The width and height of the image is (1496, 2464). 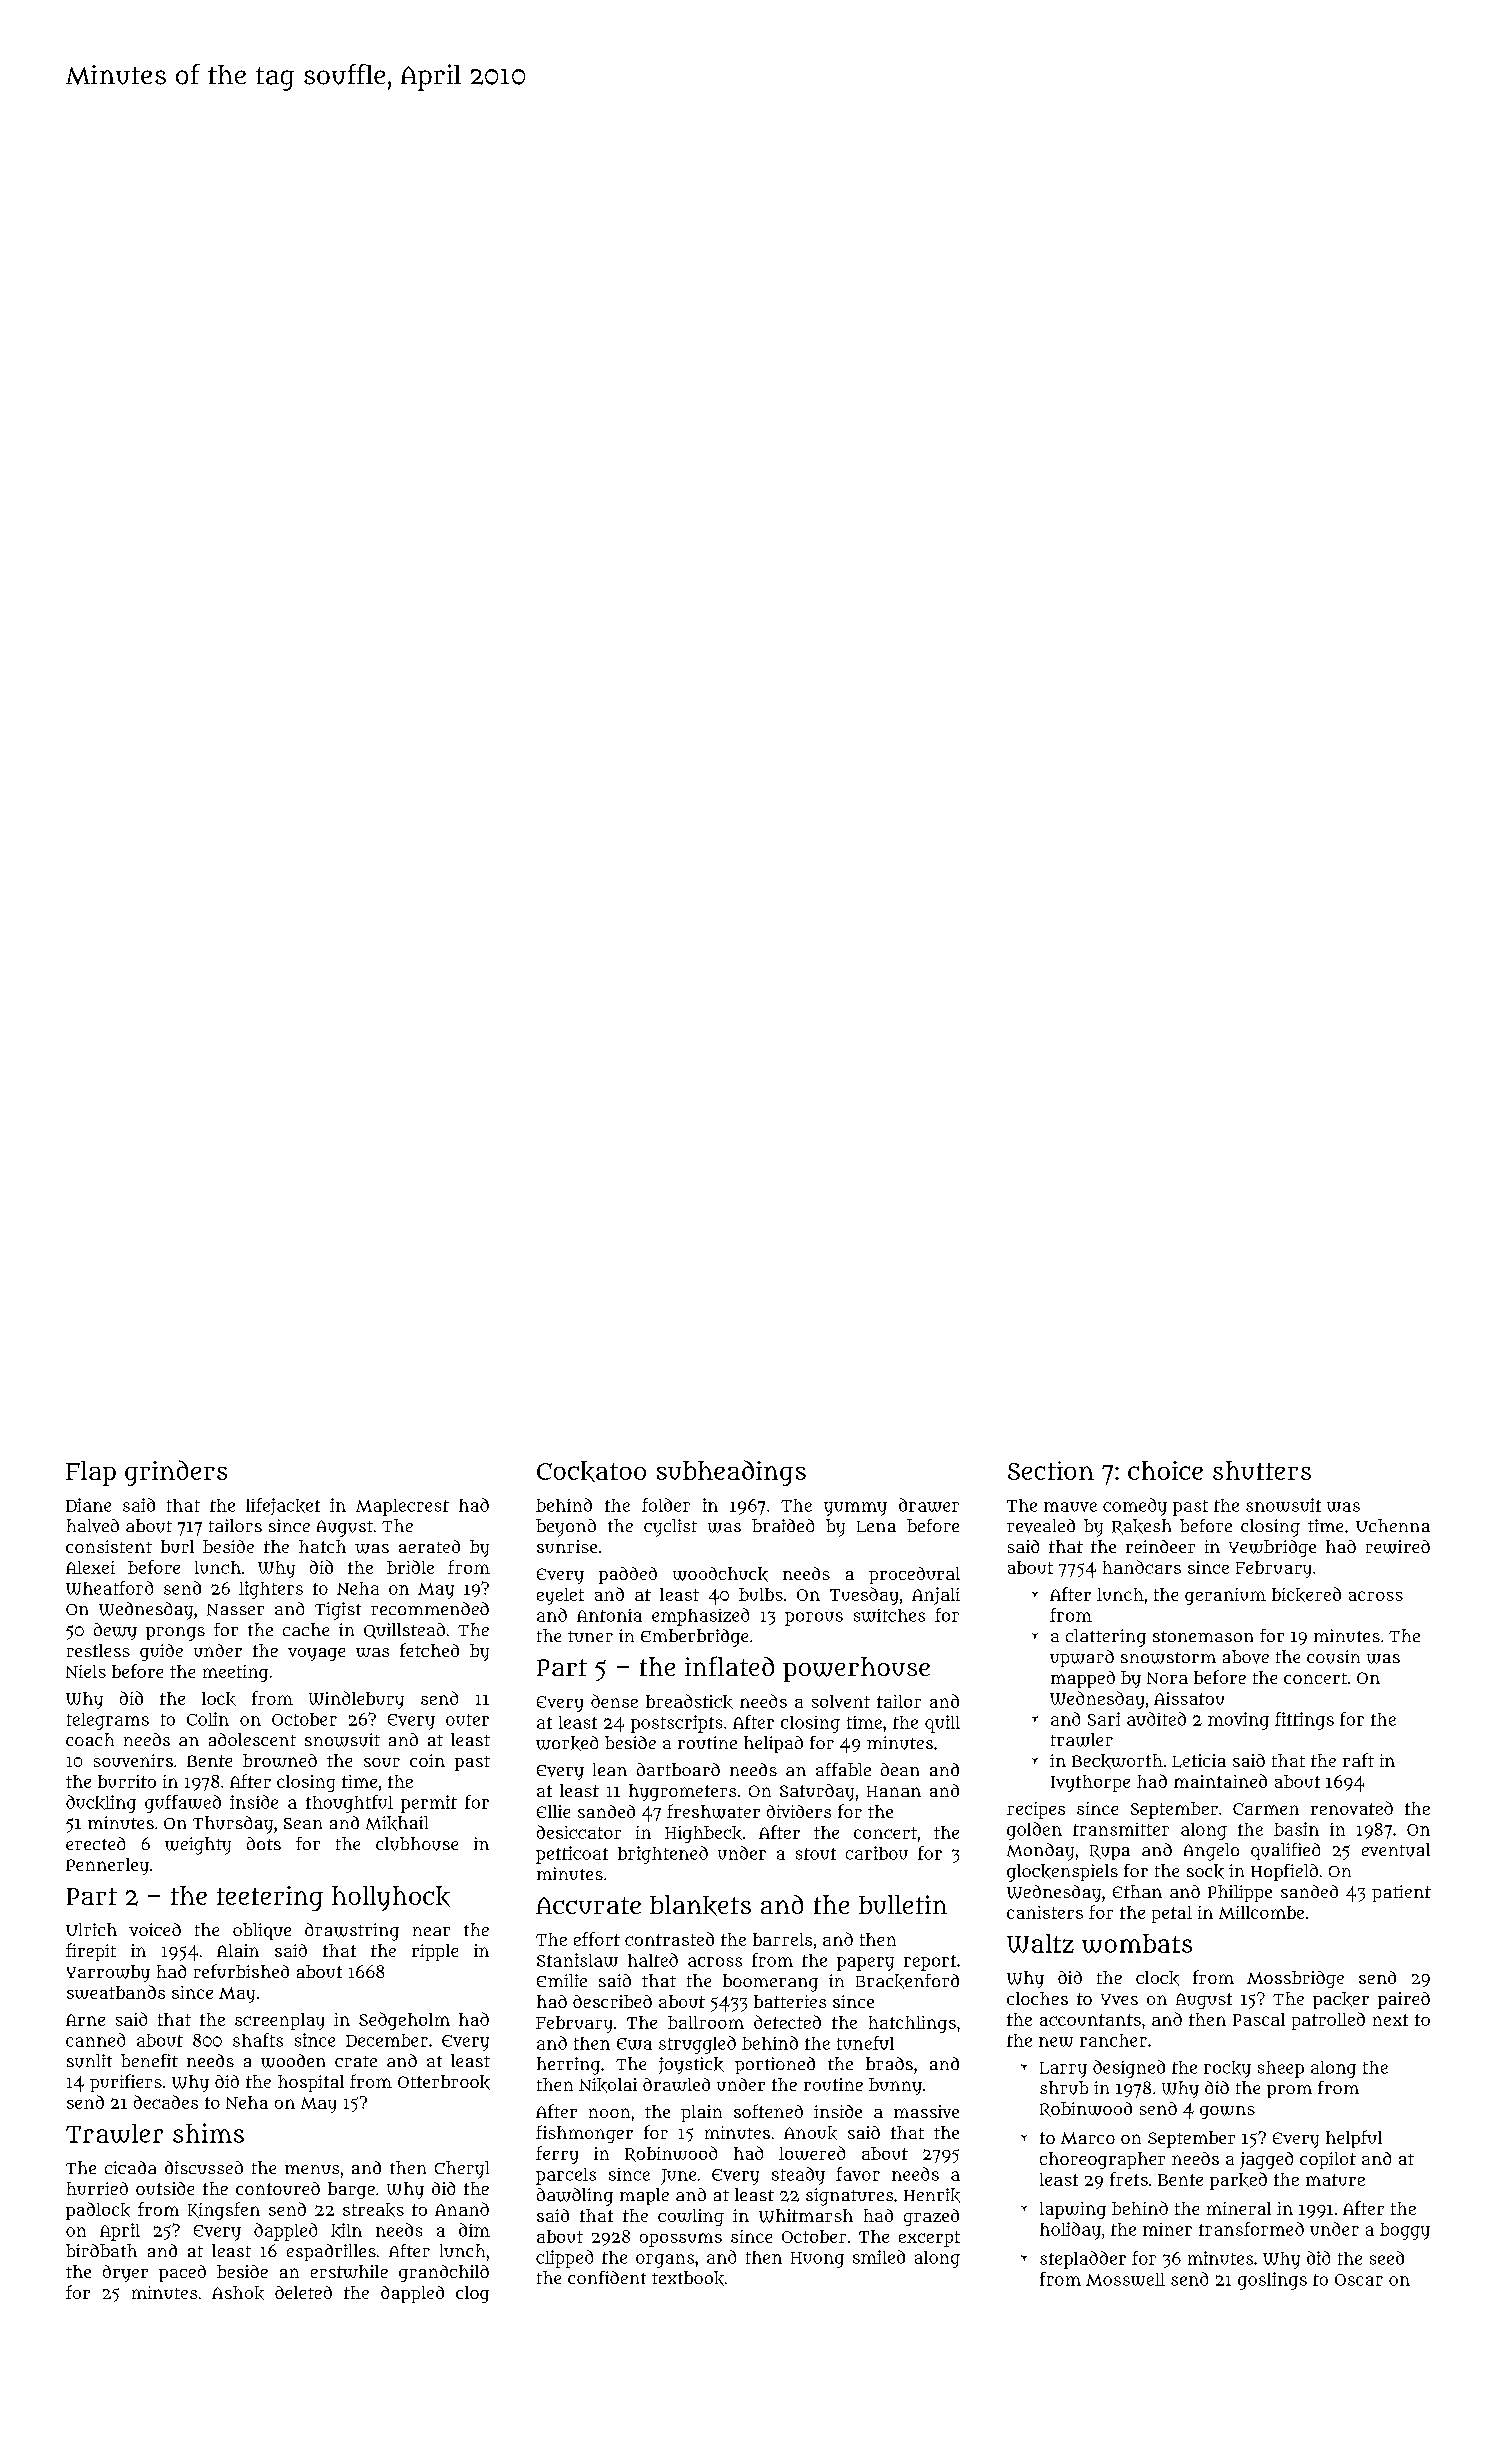 What do you see at coordinates (88, 1505) in the image?
I see `Diane` at bounding box center [88, 1505].
